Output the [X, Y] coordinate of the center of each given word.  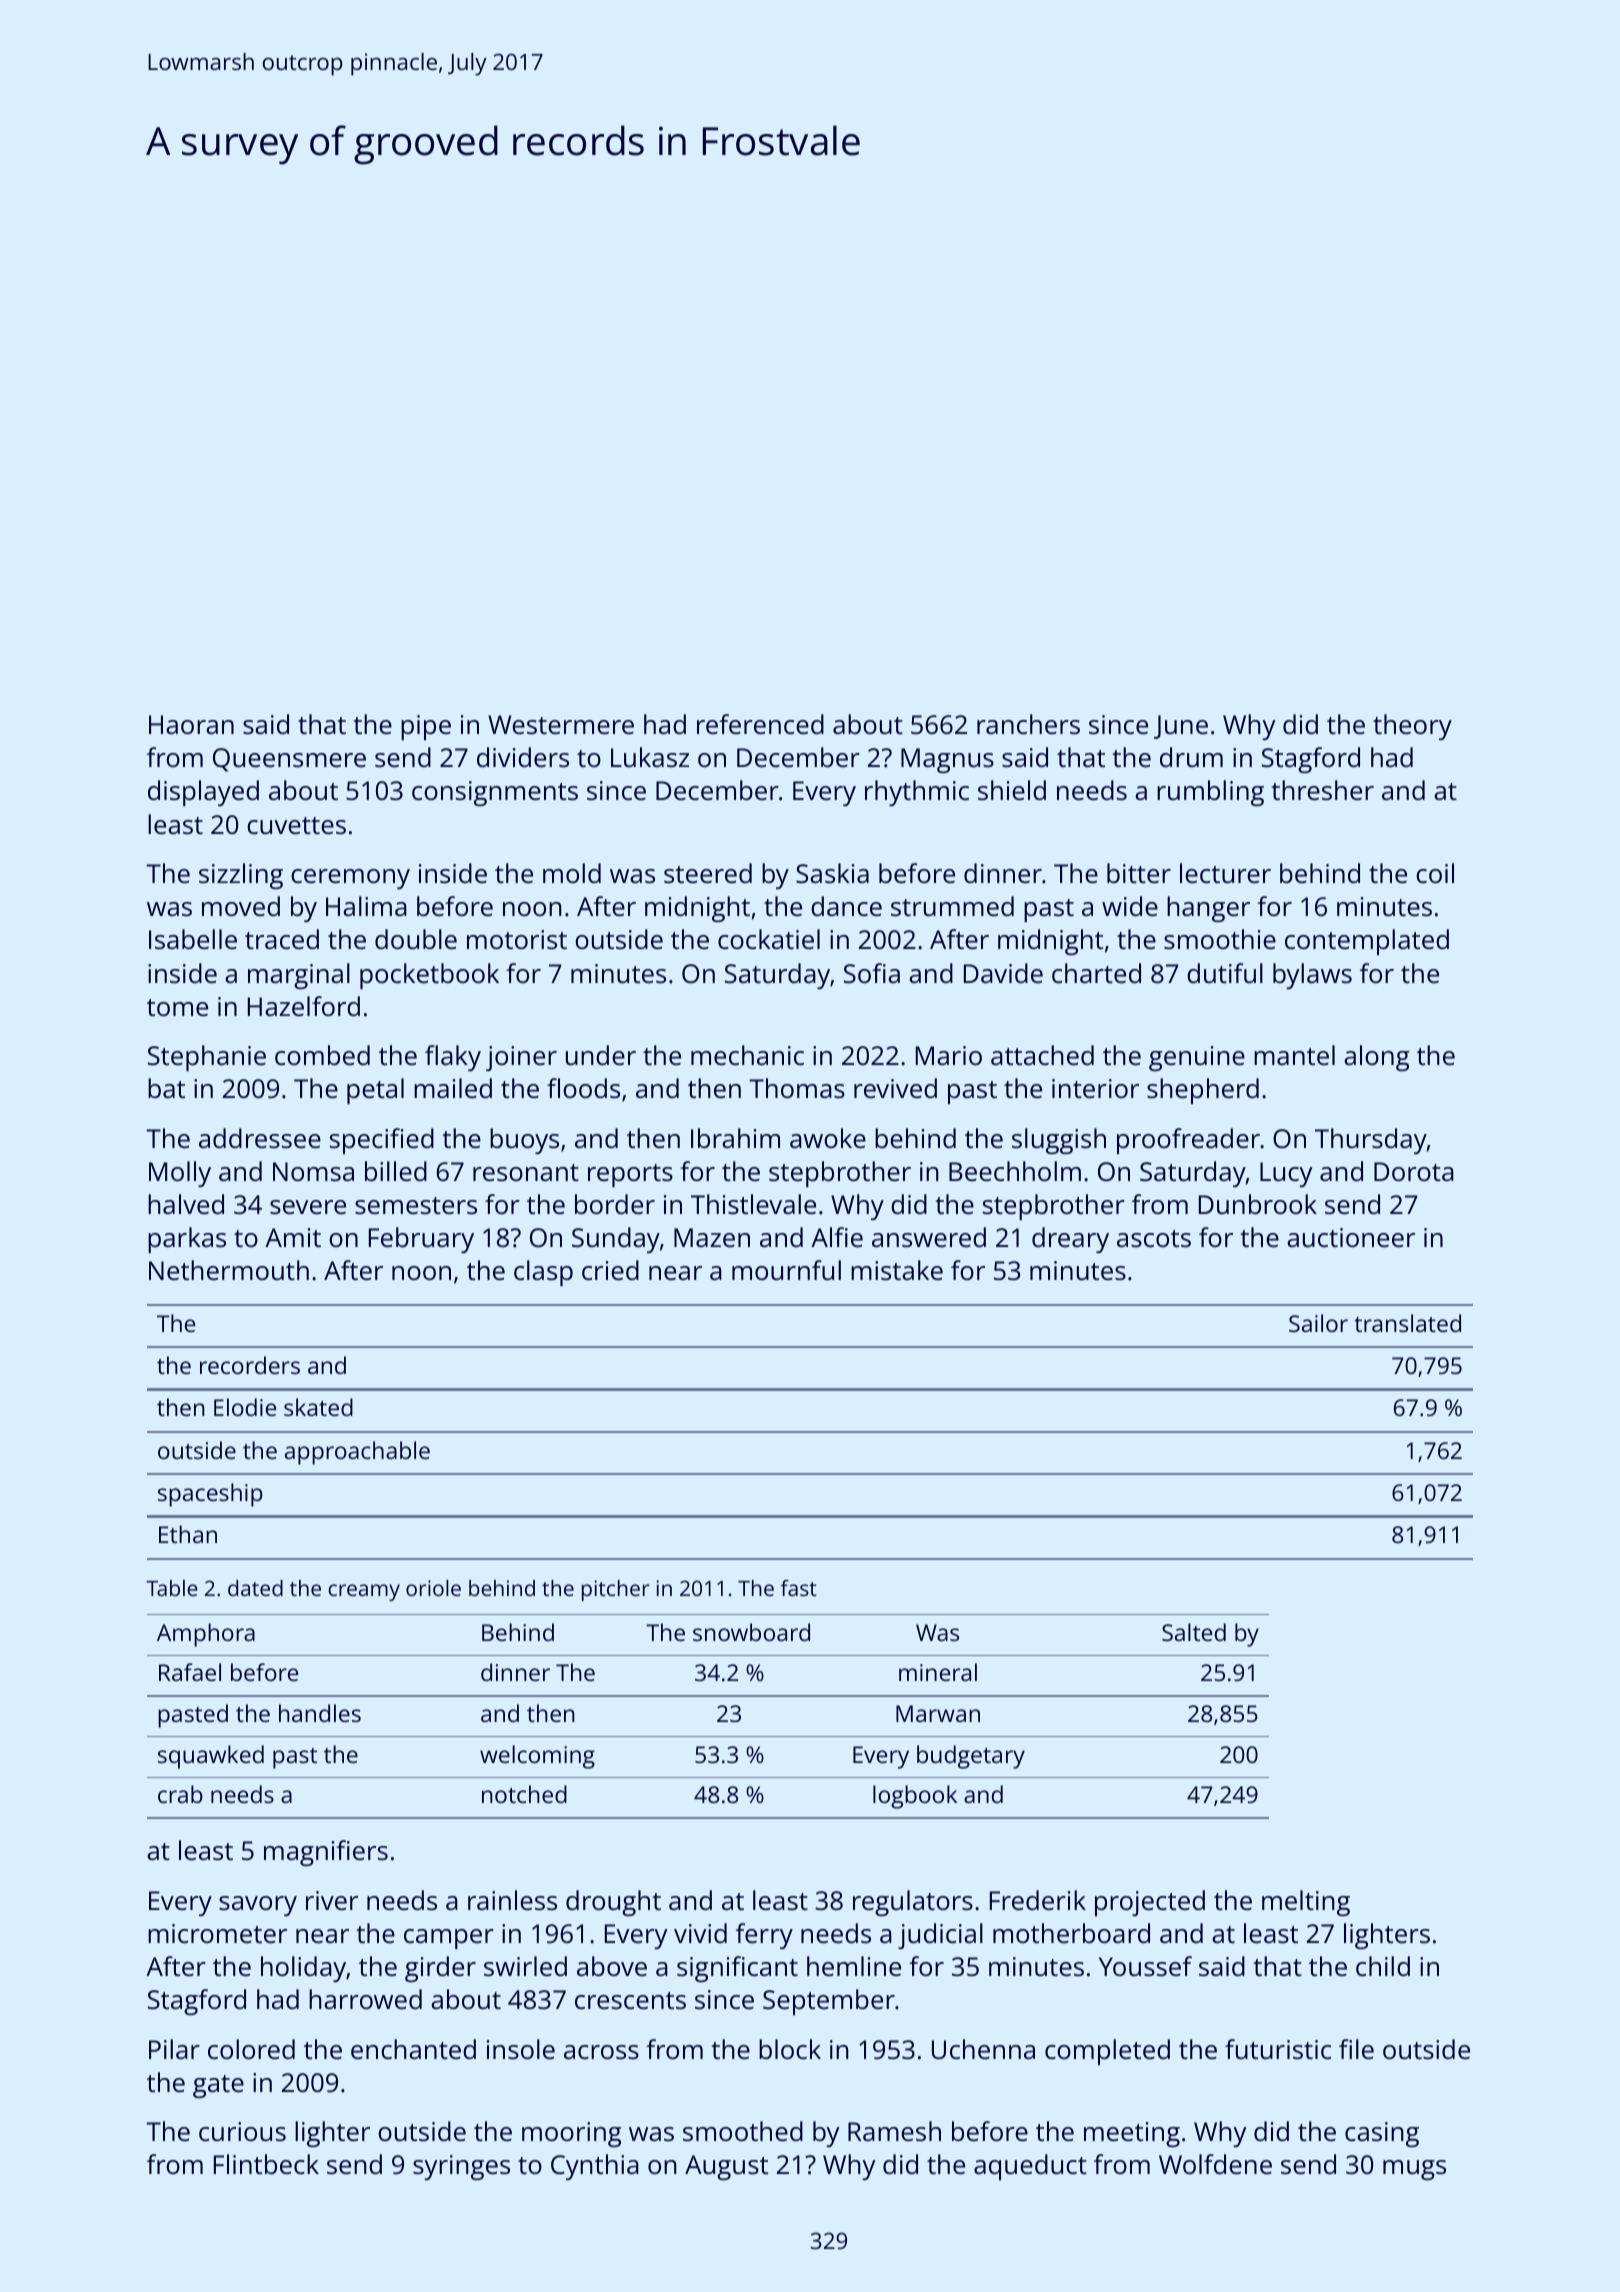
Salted [1194, 1632]
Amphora [206, 1635]
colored [251, 2049]
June [1181, 727]
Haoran [191, 724]
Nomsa [313, 1171]
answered [929, 1237]
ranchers [1028, 724]
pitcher [615, 1590]
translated [1407, 1323]
